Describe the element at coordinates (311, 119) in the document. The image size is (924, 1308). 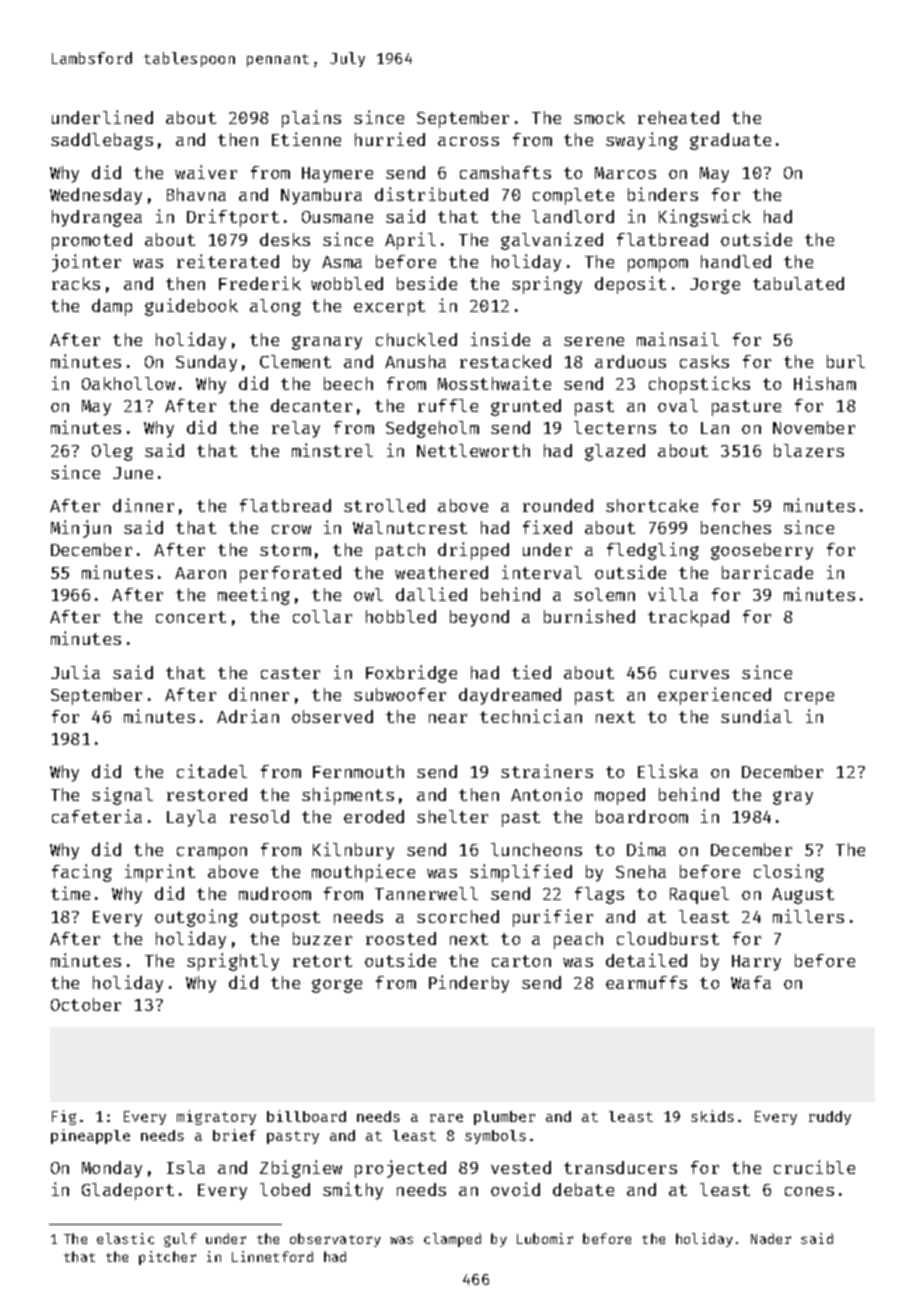
I see `plains` at that location.
